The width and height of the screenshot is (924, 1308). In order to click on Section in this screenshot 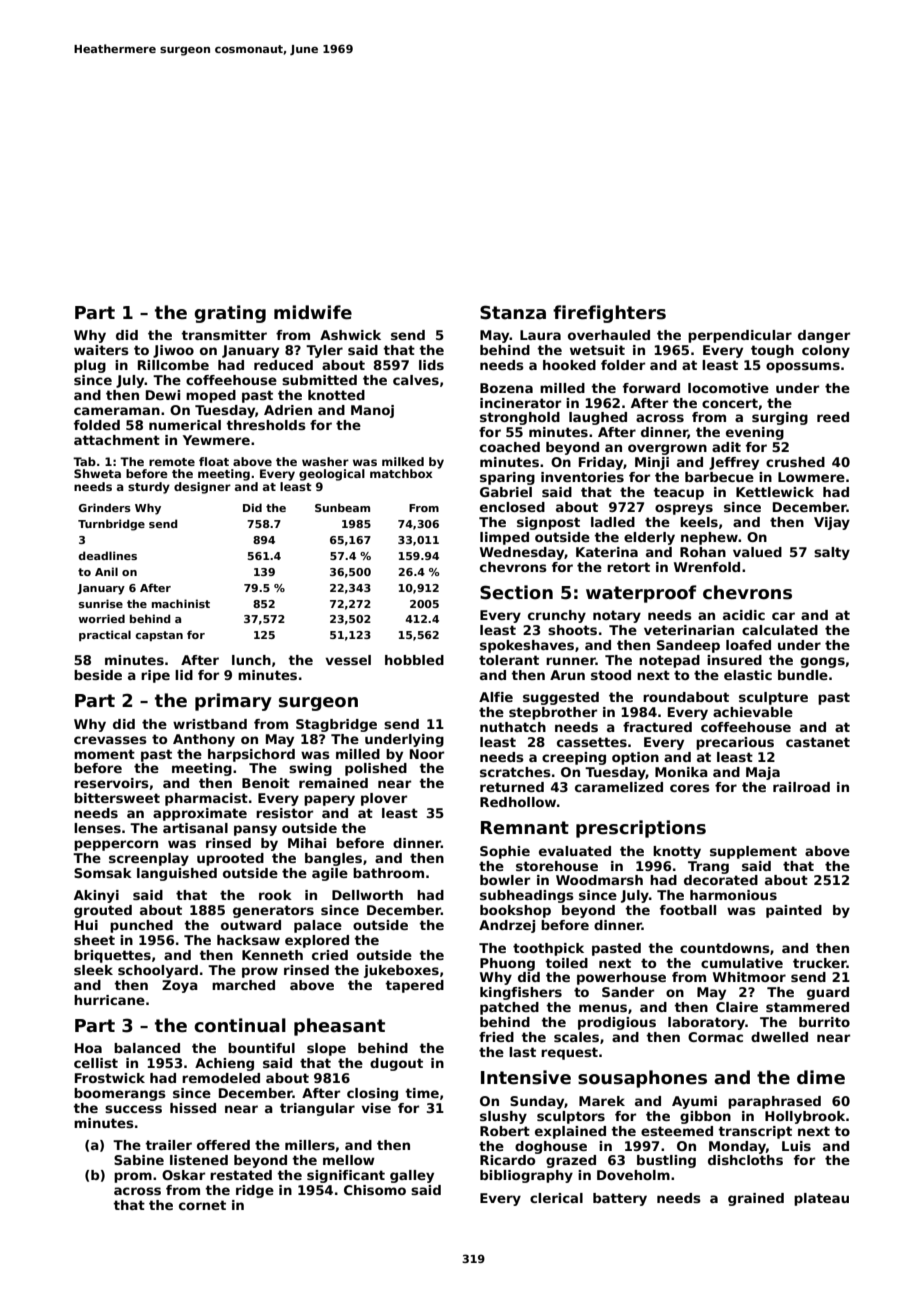, I will do `click(516, 592)`.
